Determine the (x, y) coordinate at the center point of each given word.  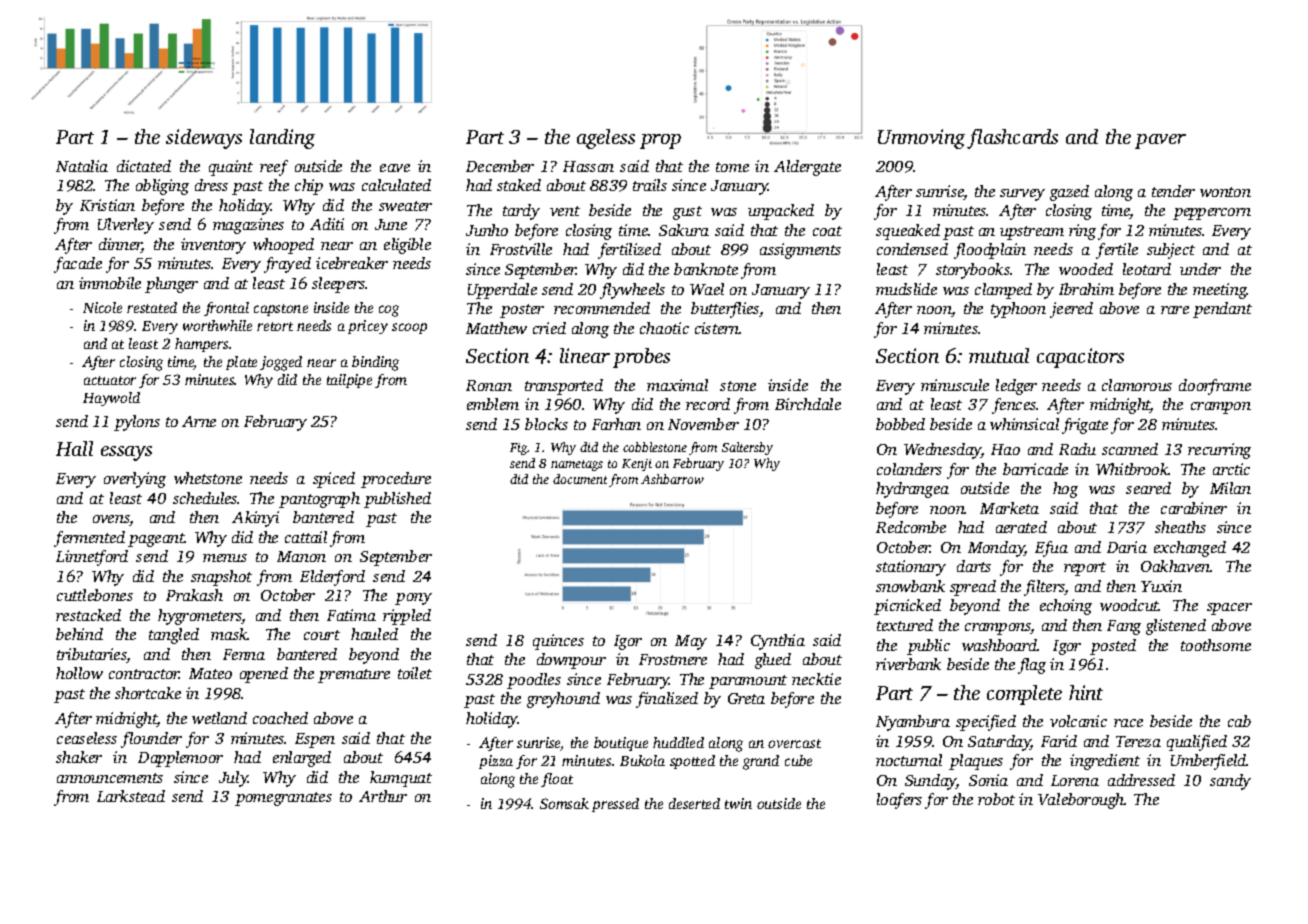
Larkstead (131, 796)
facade (78, 265)
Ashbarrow (672, 479)
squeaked (908, 232)
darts (974, 566)
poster (522, 311)
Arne (199, 421)
